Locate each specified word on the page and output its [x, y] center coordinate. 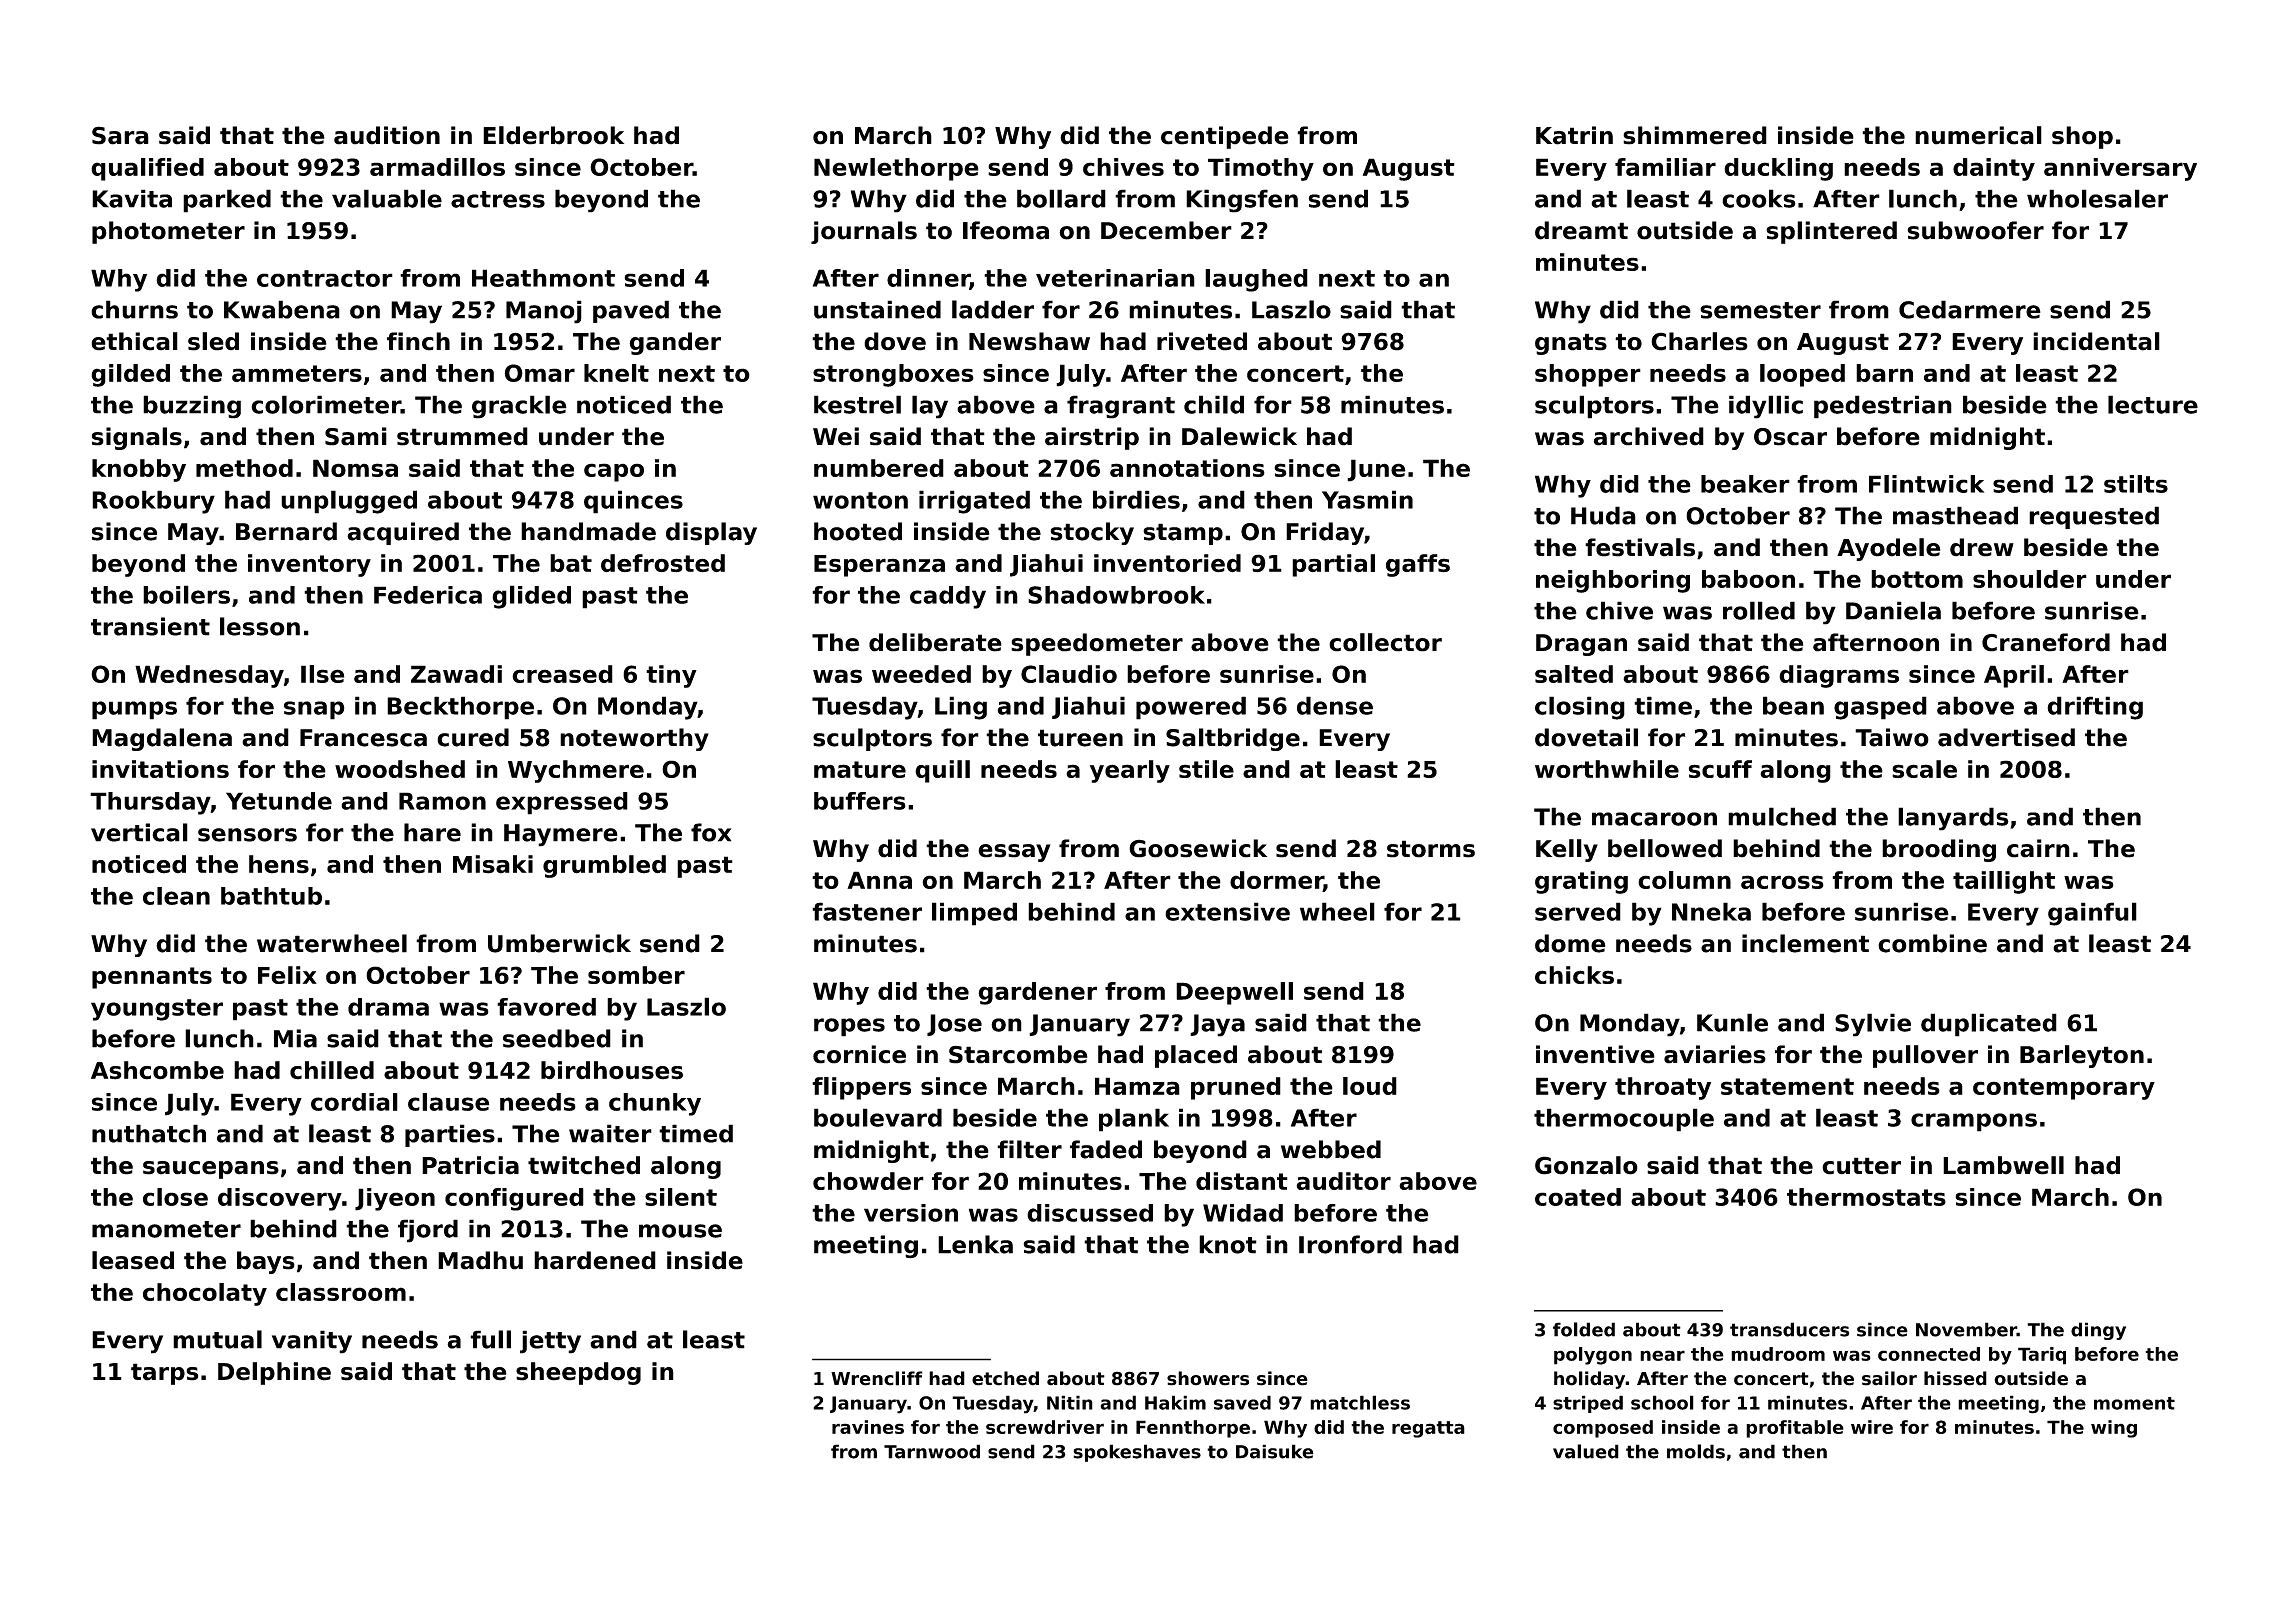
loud [1370, 1086]
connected [1929, 1354]
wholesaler [2097, 198]
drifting [2095, 708]
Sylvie [1873, 1025]
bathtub [271, 896]
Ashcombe [157, 1070]
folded [1584, 1329]
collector [1385, 642]
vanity [312, 1342]
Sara [120, 135]
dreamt [1581, 230]
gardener [1037, 993]
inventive [1595, 1054]
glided [531, 597]
